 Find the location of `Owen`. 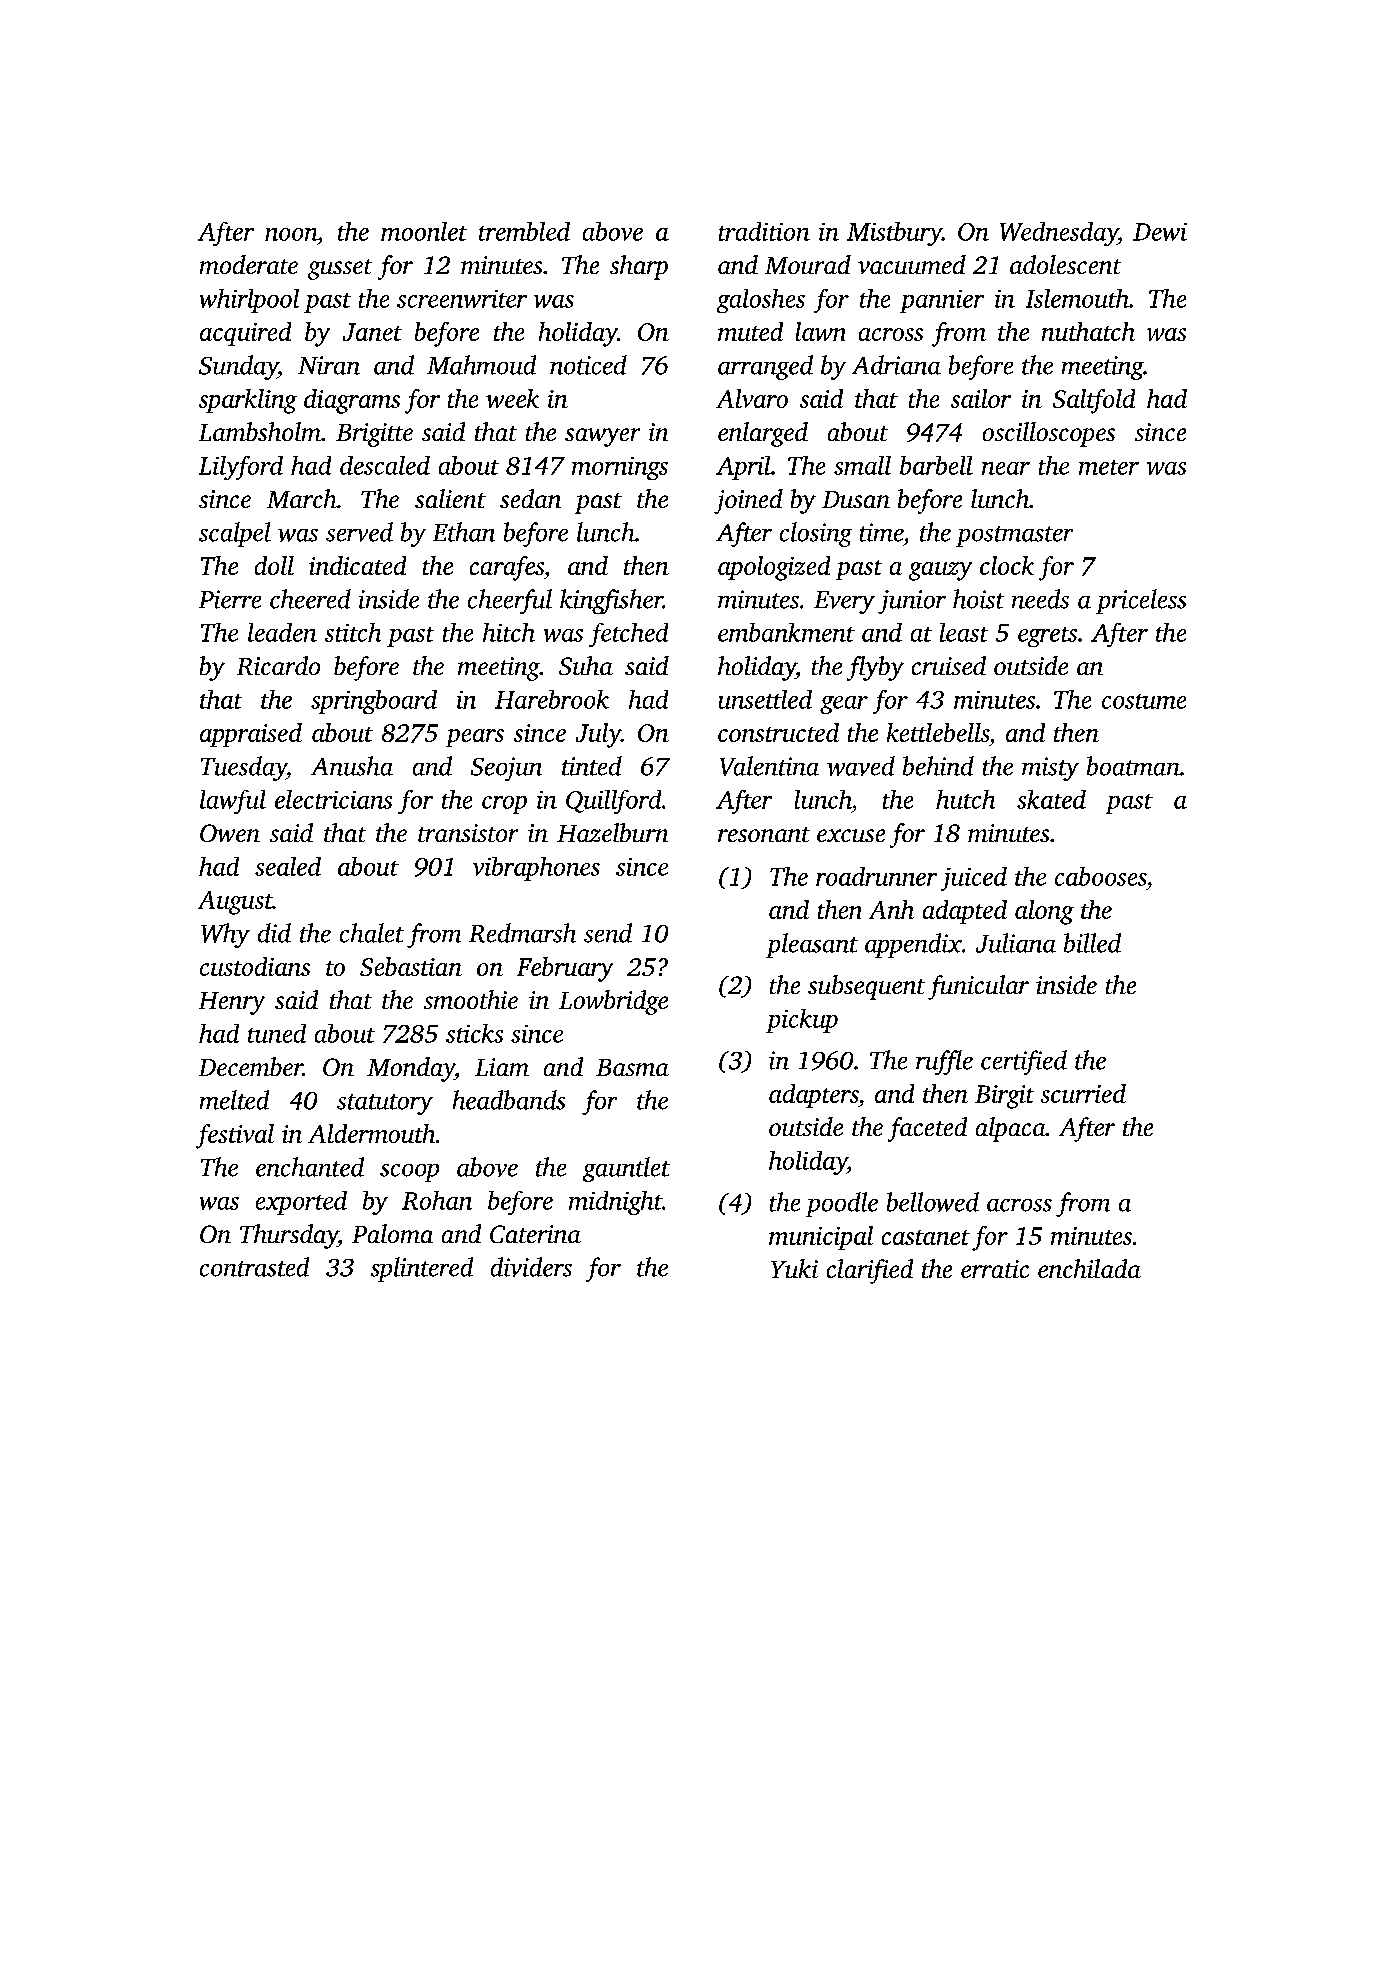

Owen is located at coordinates (230, 833).
